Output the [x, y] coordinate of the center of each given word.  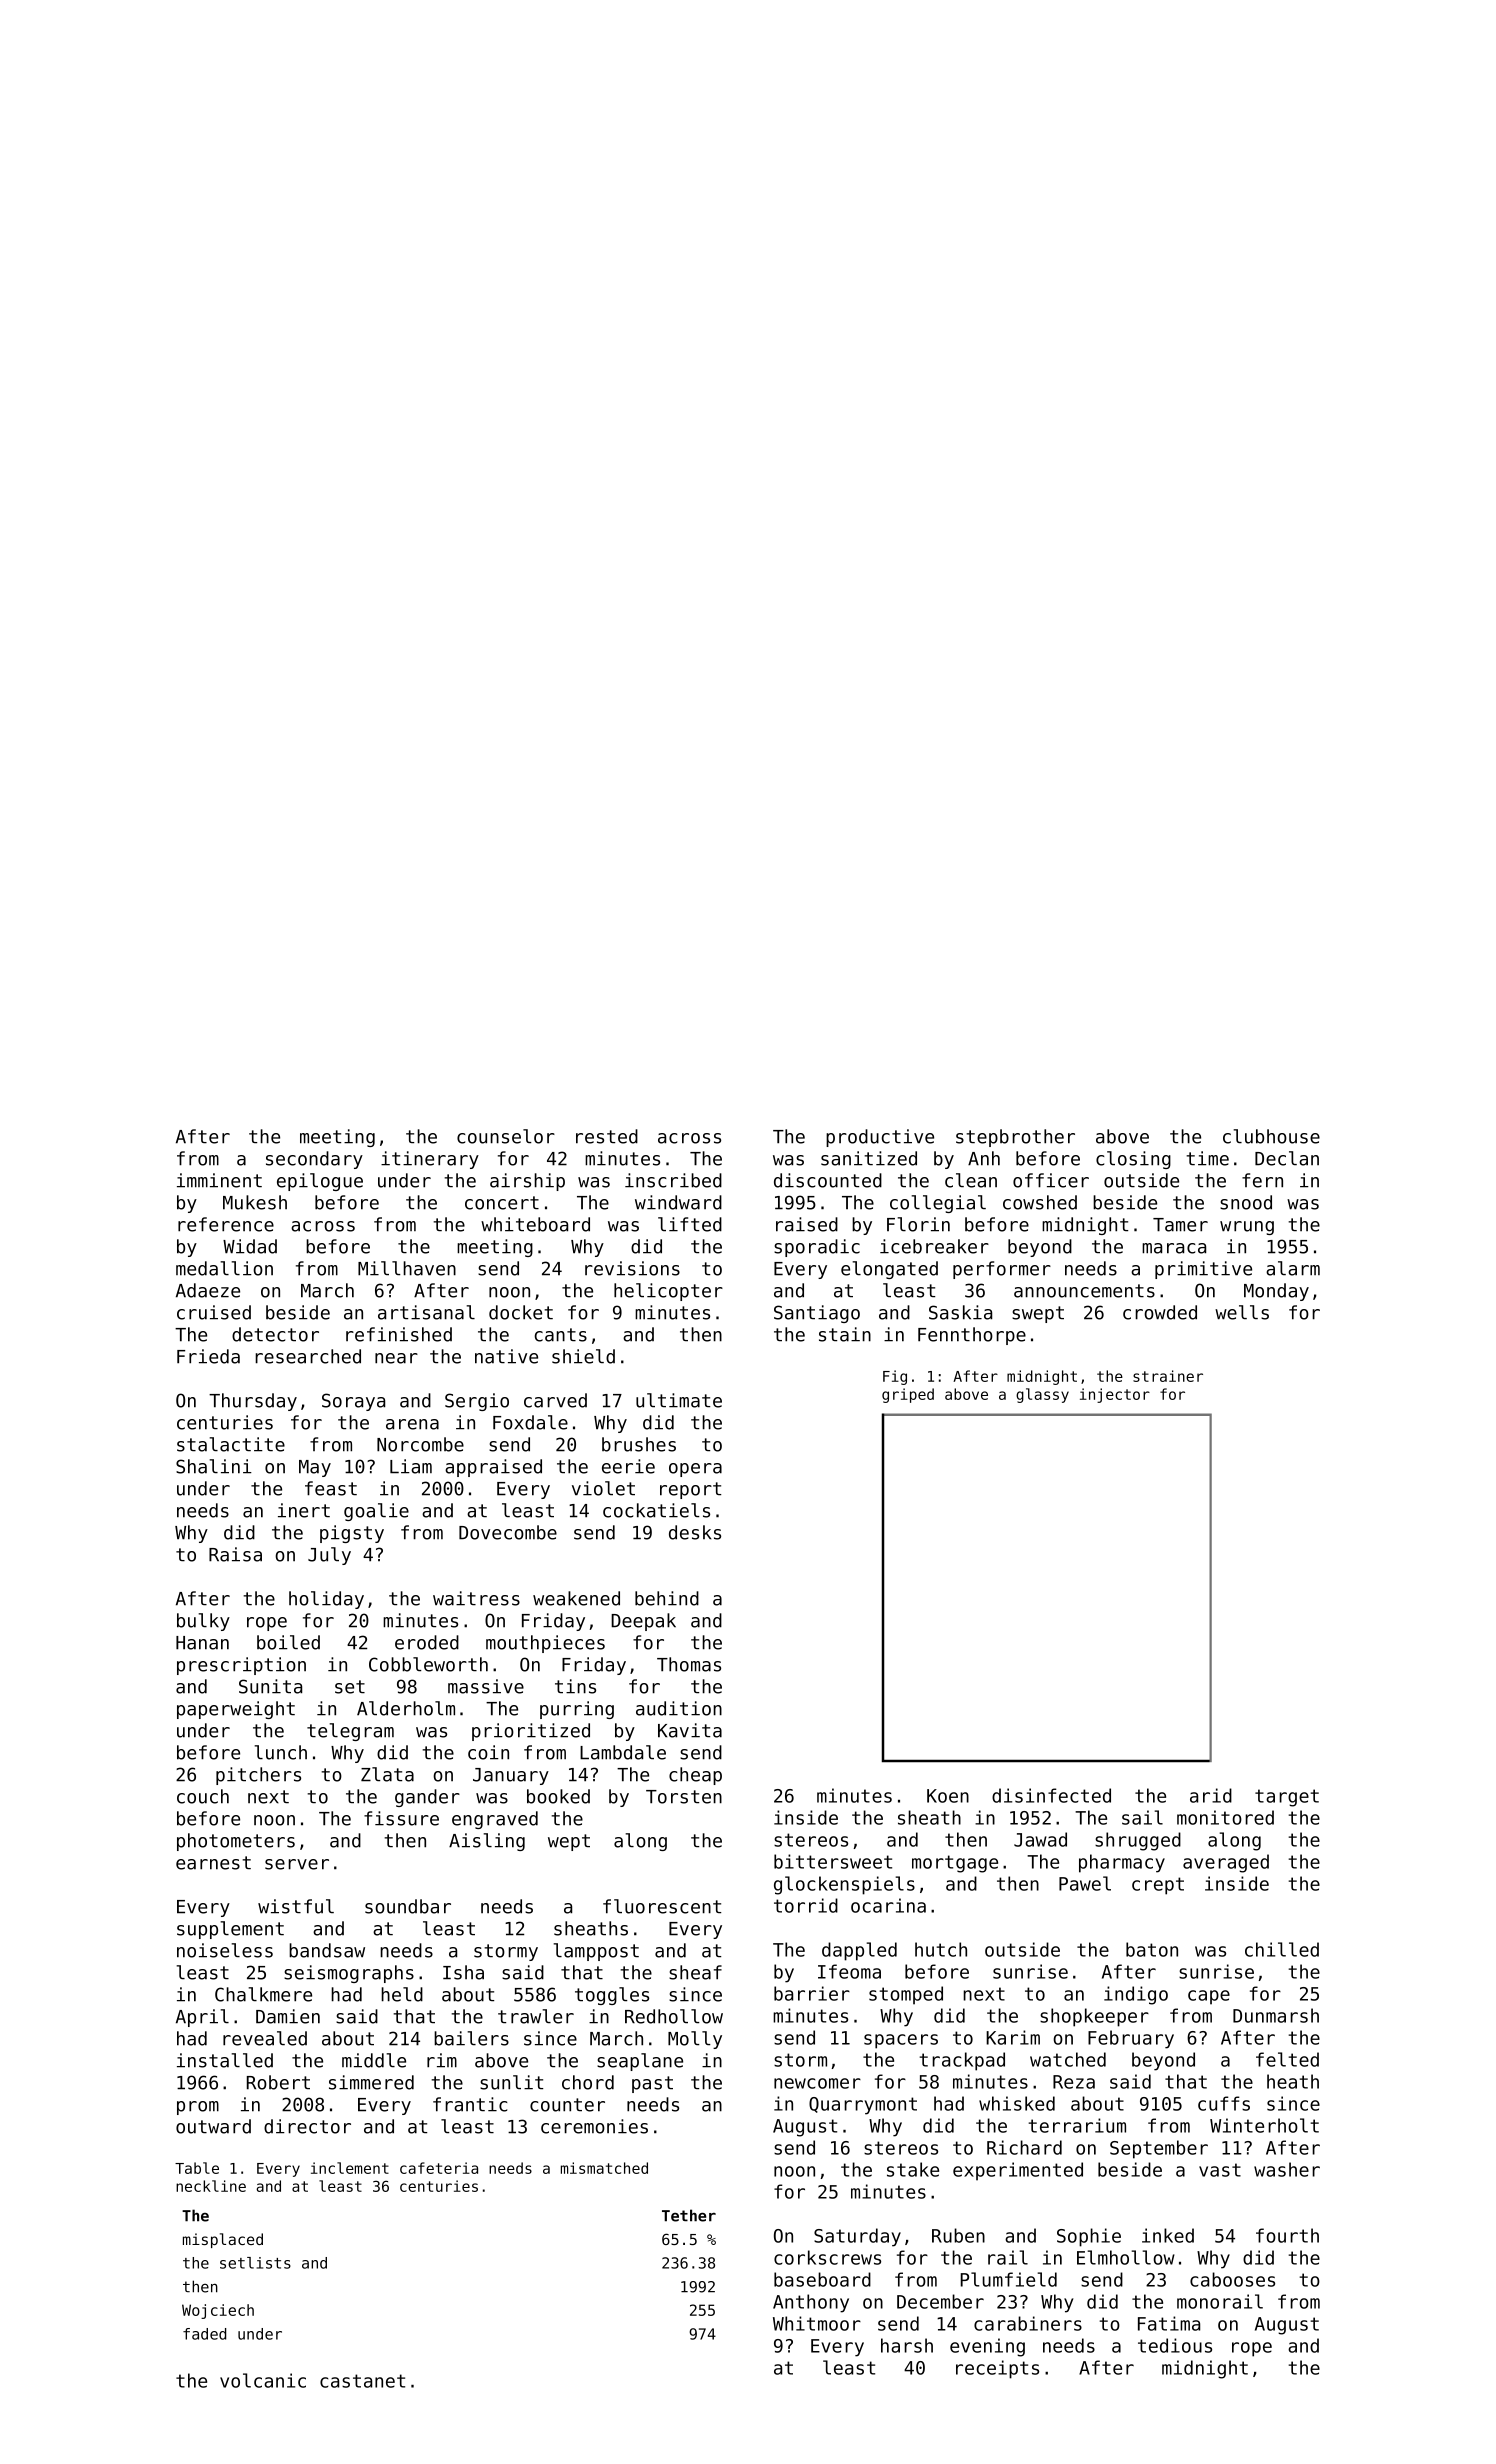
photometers [236, 1842]
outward [213, 2126]
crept [1158, 1886]
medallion [224, 1268]
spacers [901, 2041]
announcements [1084, 1291]
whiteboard [535, 1224]
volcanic [263, 2380]
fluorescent [662, 1906]
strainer [1168, 1376]
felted [1287, 2059]
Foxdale [530, 1422]
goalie [376, 1512]
